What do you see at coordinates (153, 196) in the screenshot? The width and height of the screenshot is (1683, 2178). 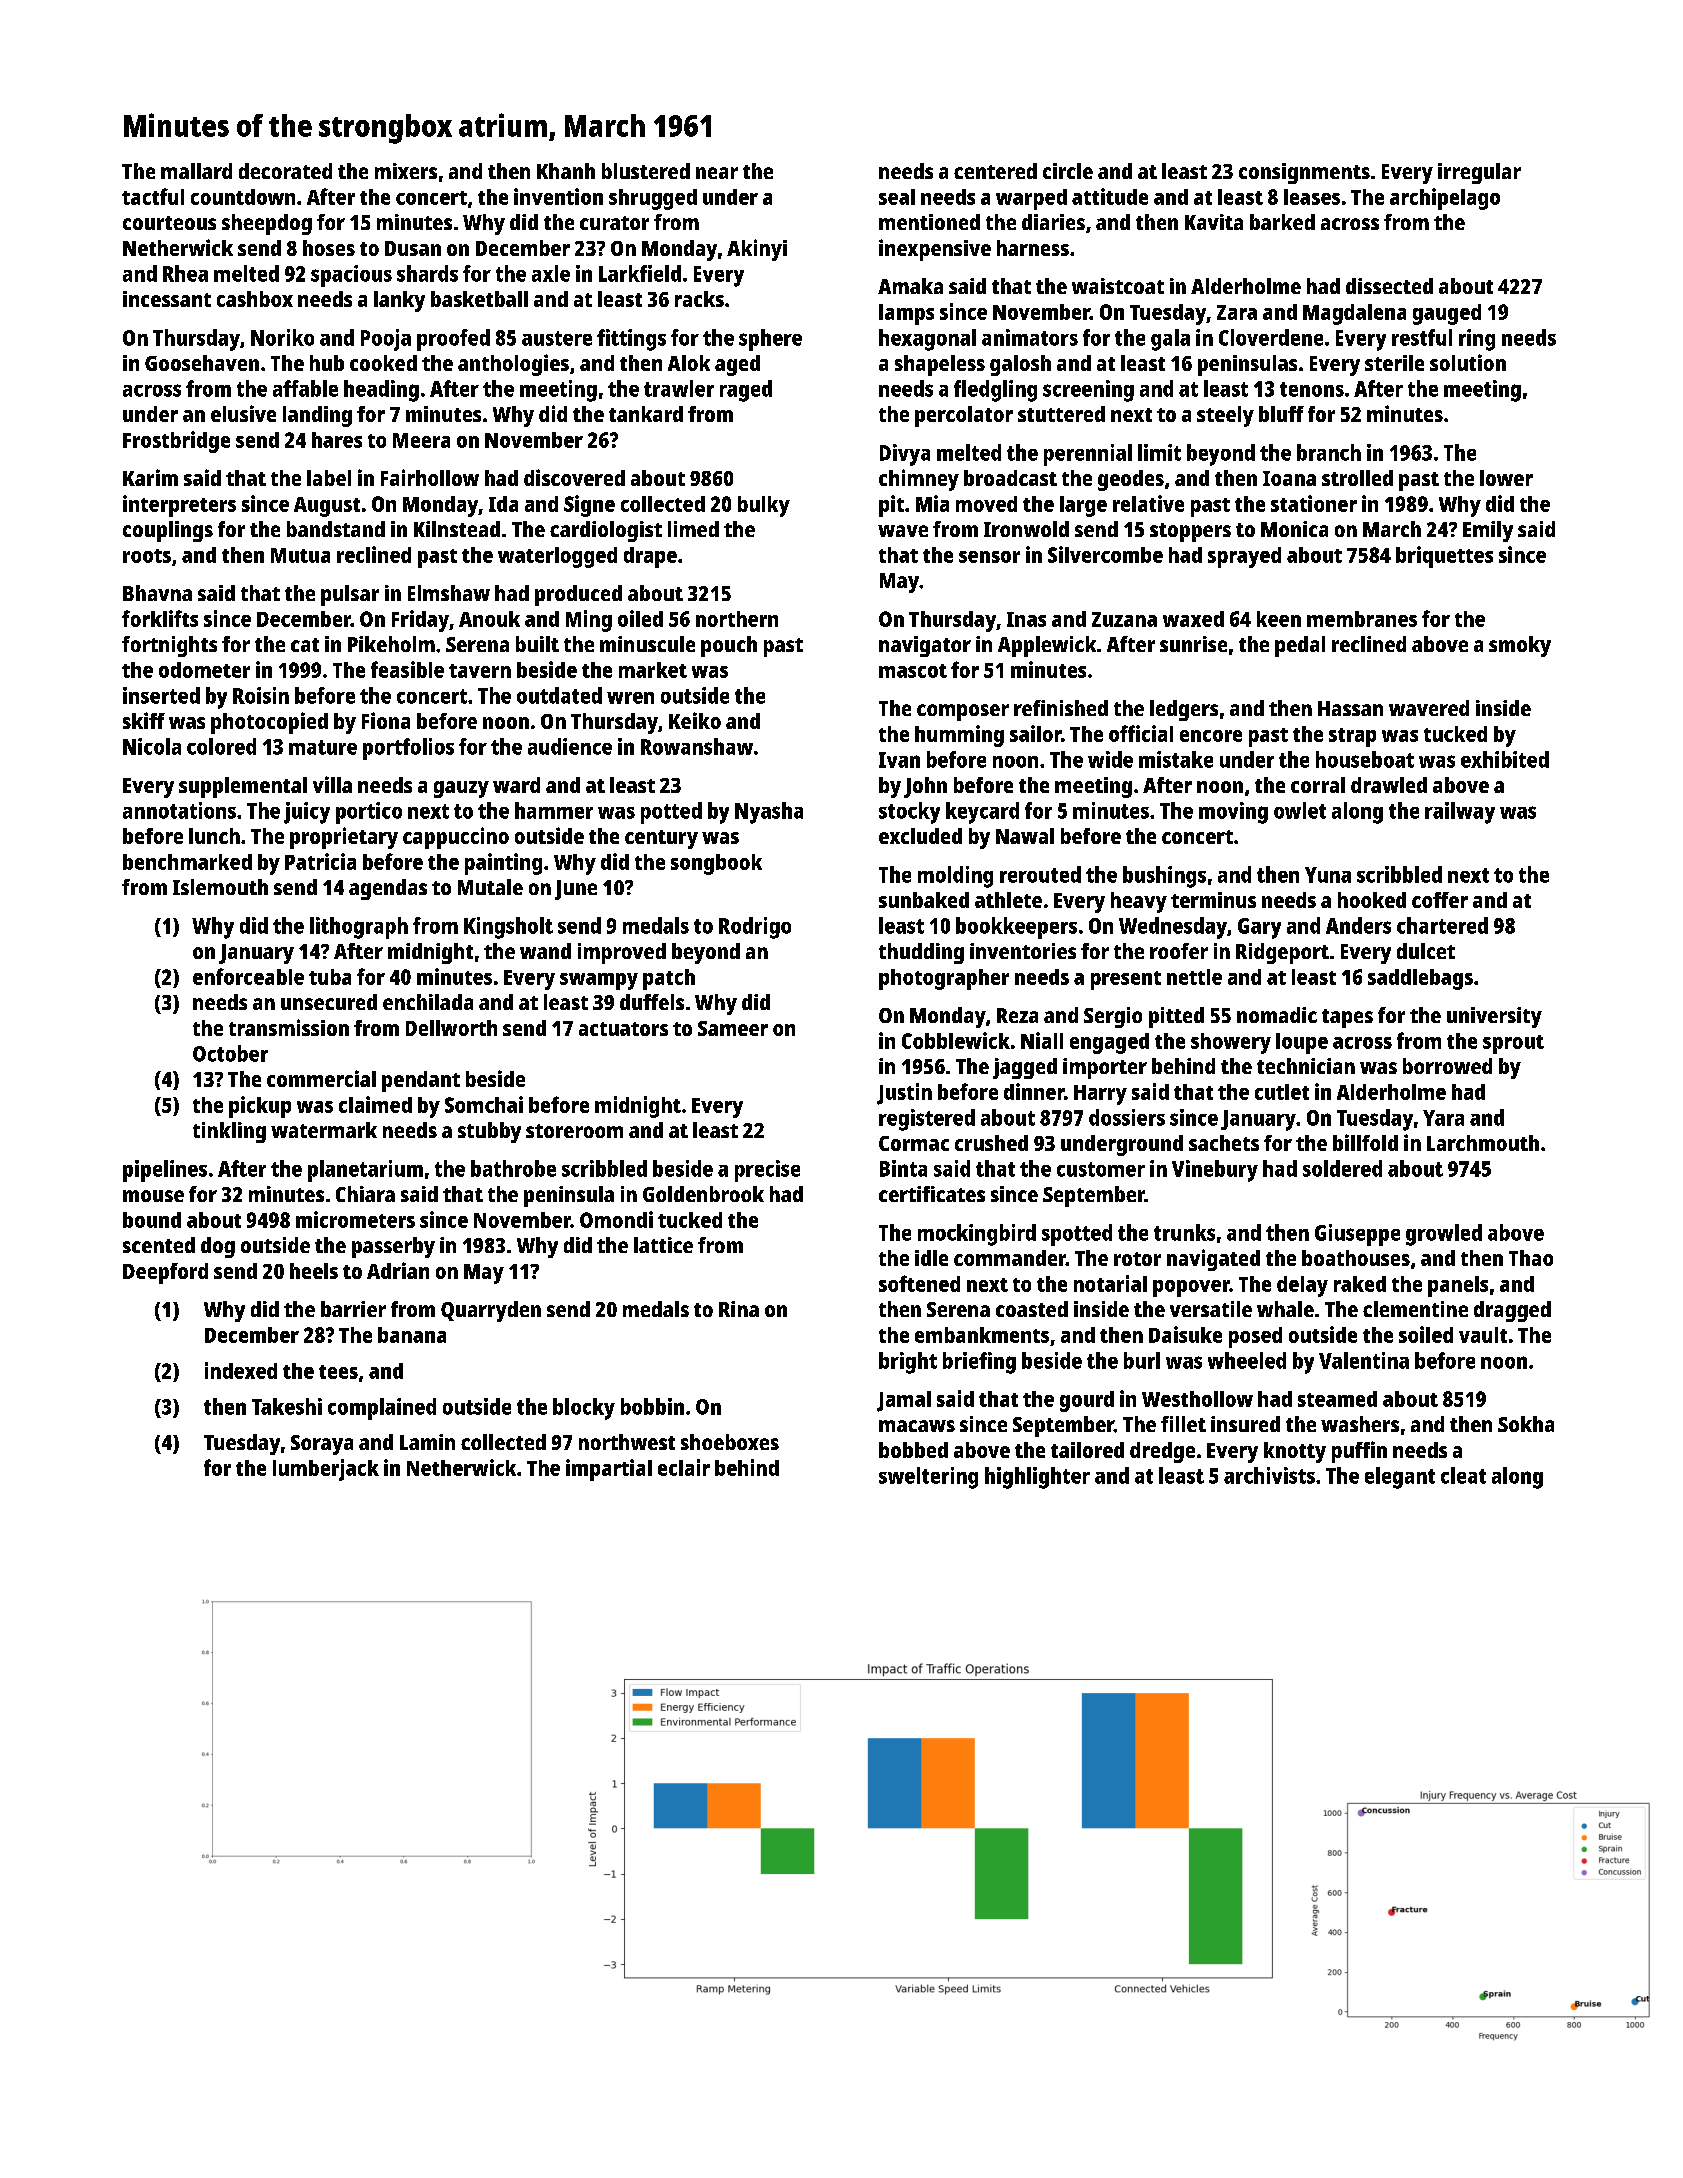 I see `tactful` at bounding box center [153, 196].
